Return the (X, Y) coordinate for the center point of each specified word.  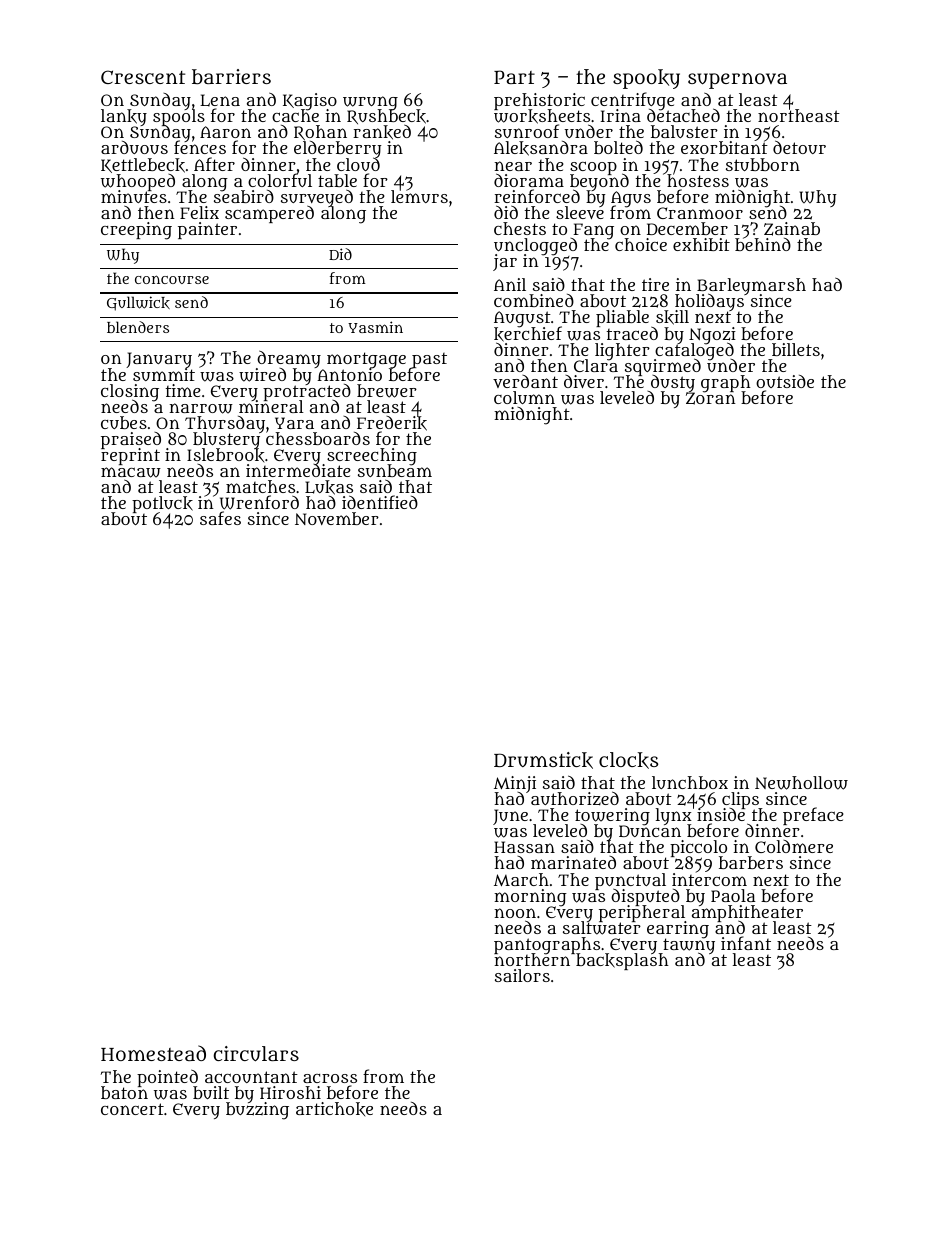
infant (746, 943)
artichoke (334, 1109)
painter (207, 230)
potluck (162, 504)
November (337, 518)
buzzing (257, 1111)
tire (655, 284)
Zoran (711, 399)
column (524, 397)
